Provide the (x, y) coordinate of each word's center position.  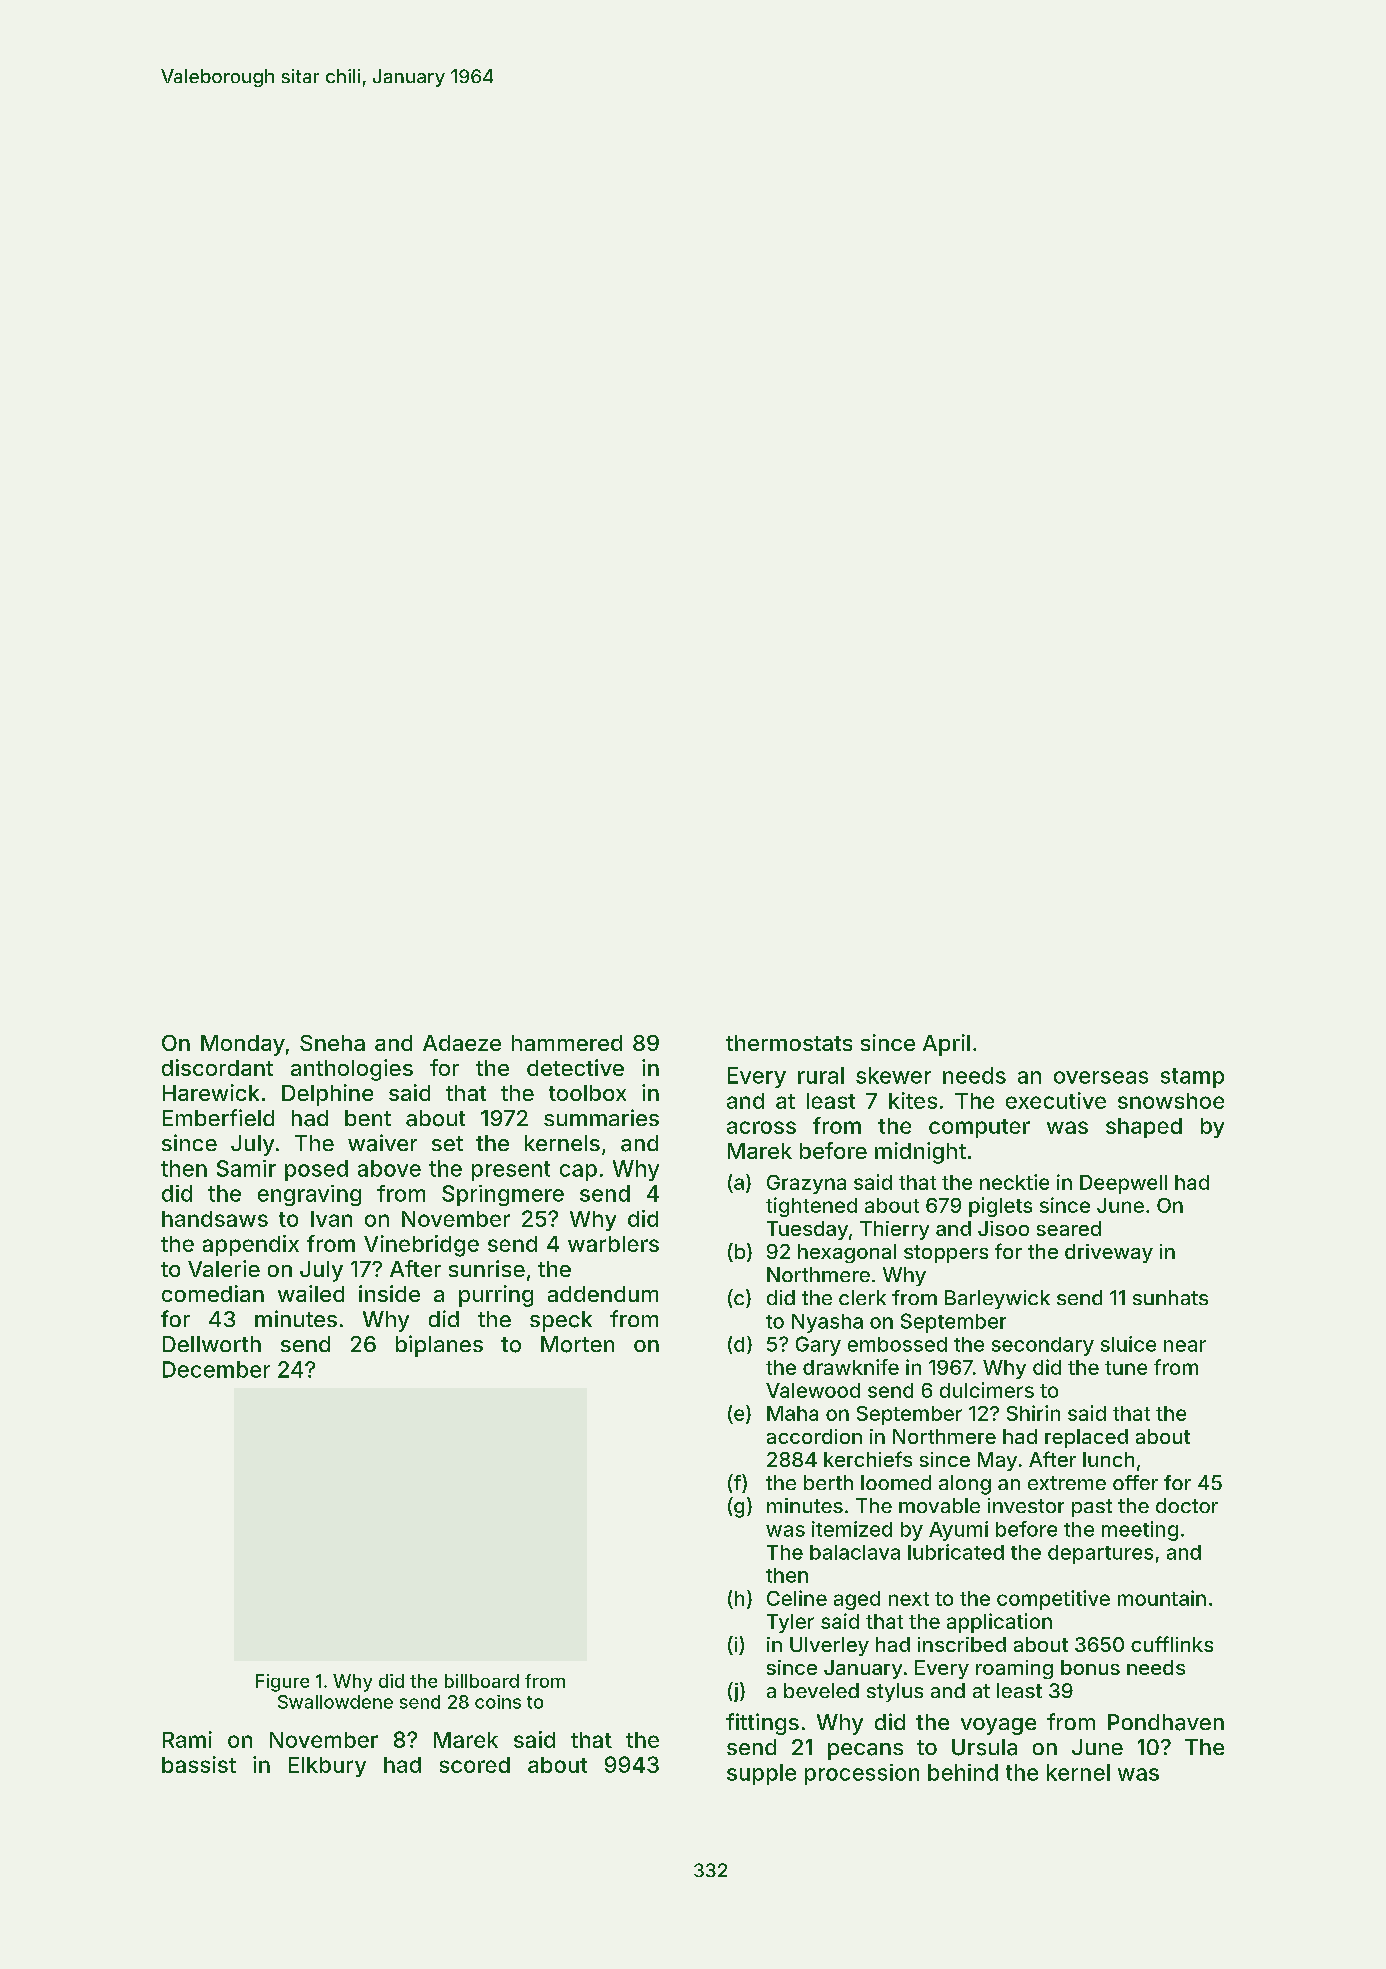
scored (475, 1765)
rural (821, 1075)
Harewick (211, 1092)
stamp (1192, 1078)
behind (963, 1772)
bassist (199, 1764)
